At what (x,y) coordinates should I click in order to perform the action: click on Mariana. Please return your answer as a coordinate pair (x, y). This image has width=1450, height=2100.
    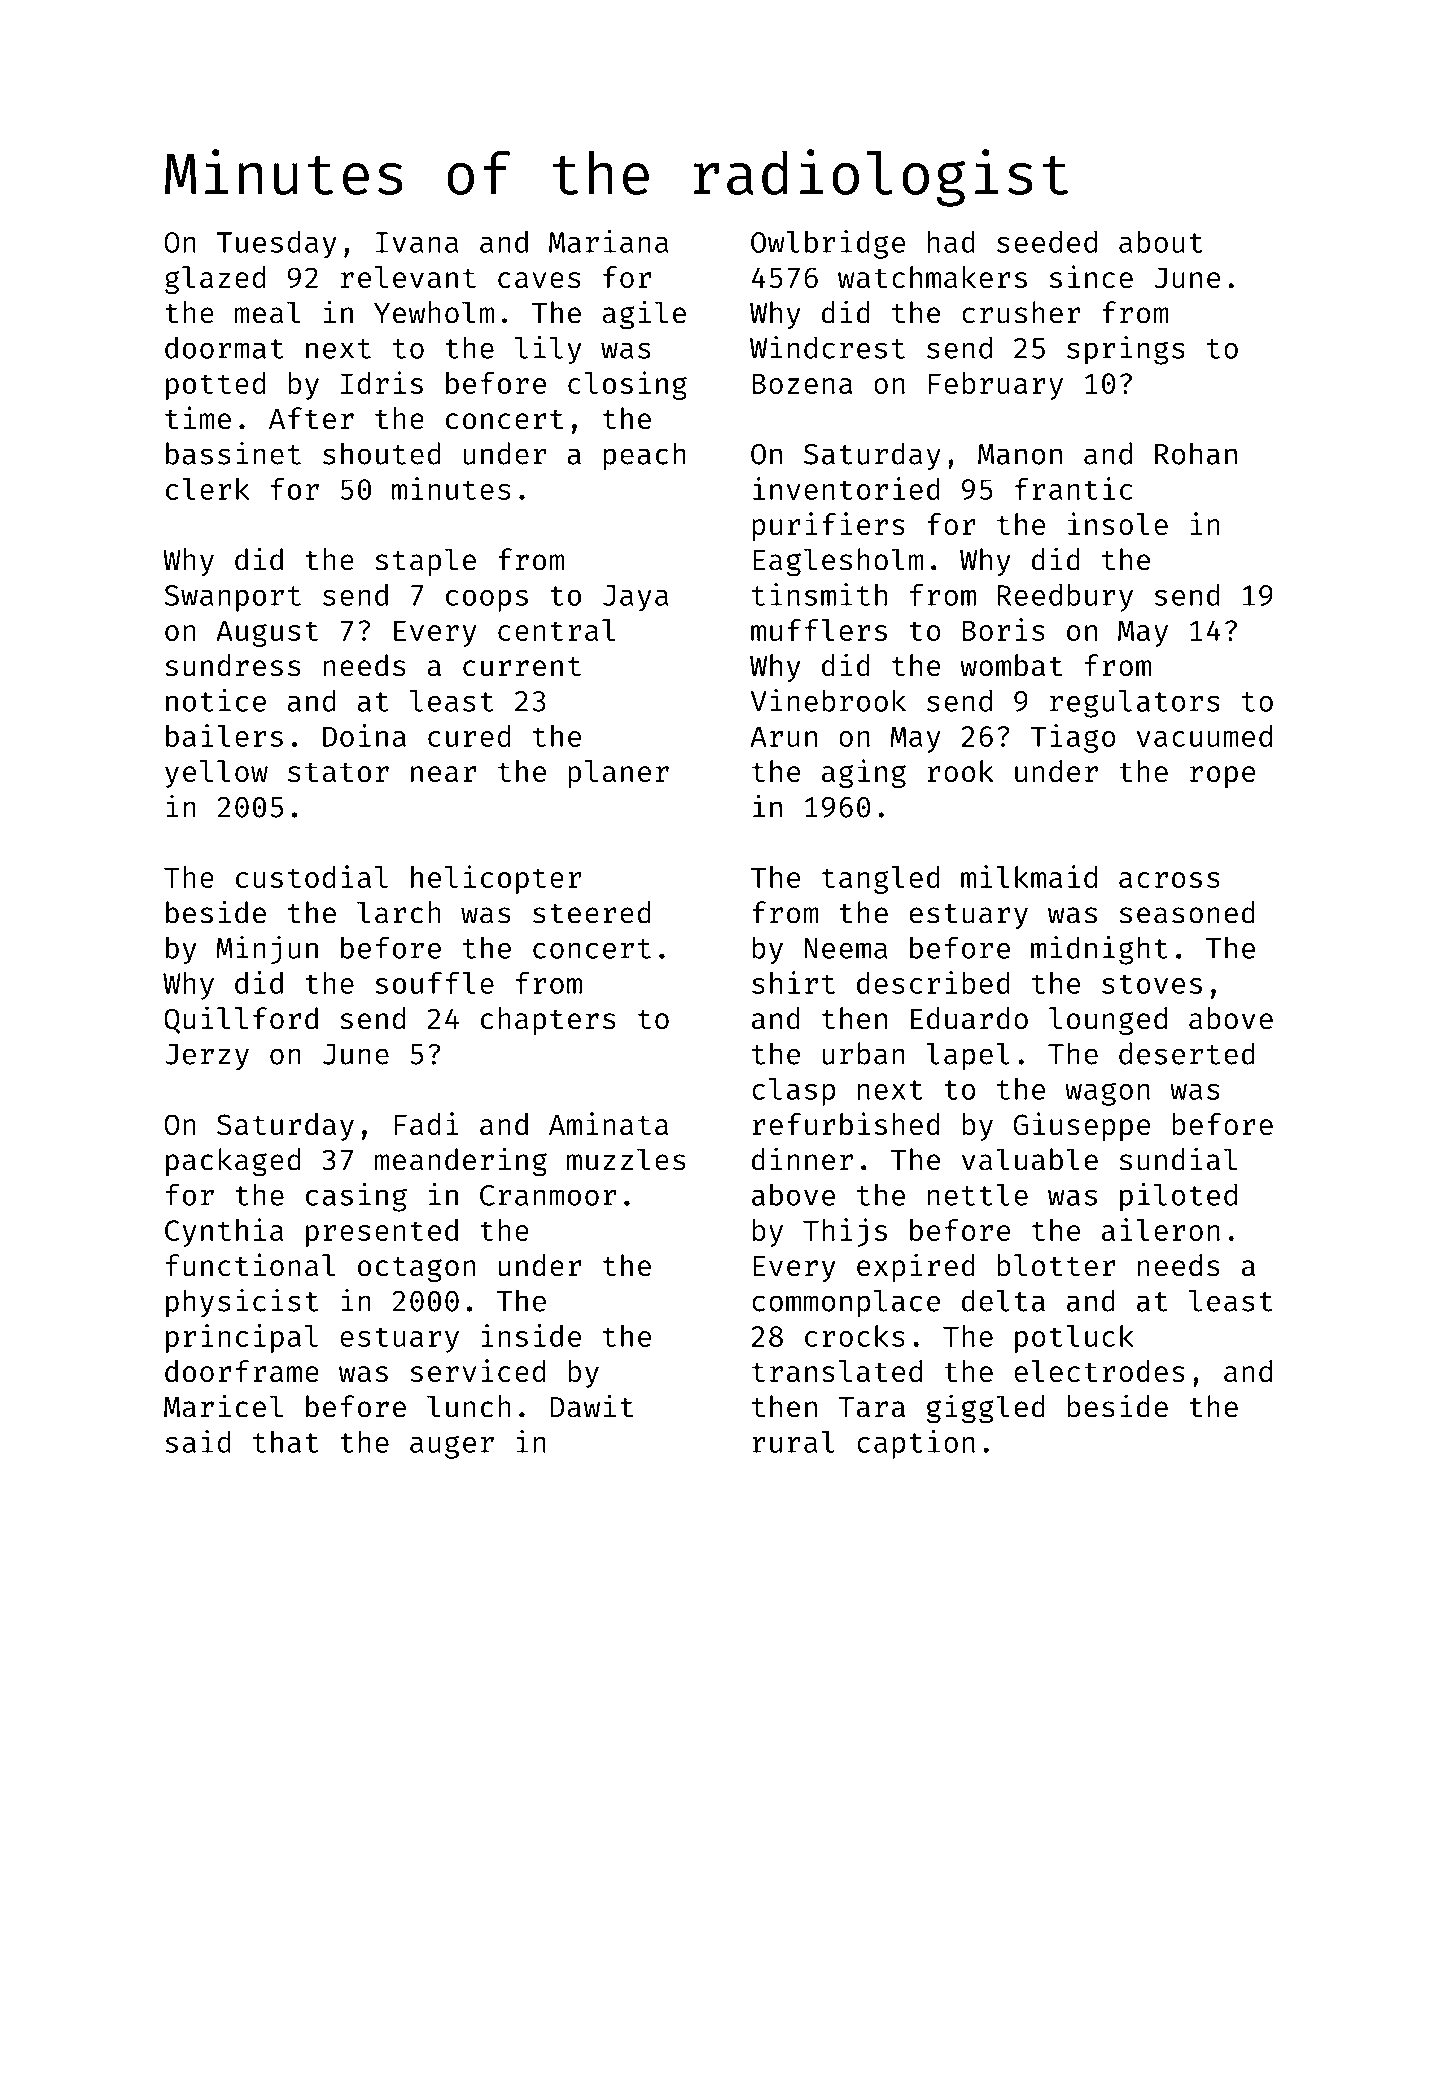
    Looking at the image, I should click on (609, 241).
